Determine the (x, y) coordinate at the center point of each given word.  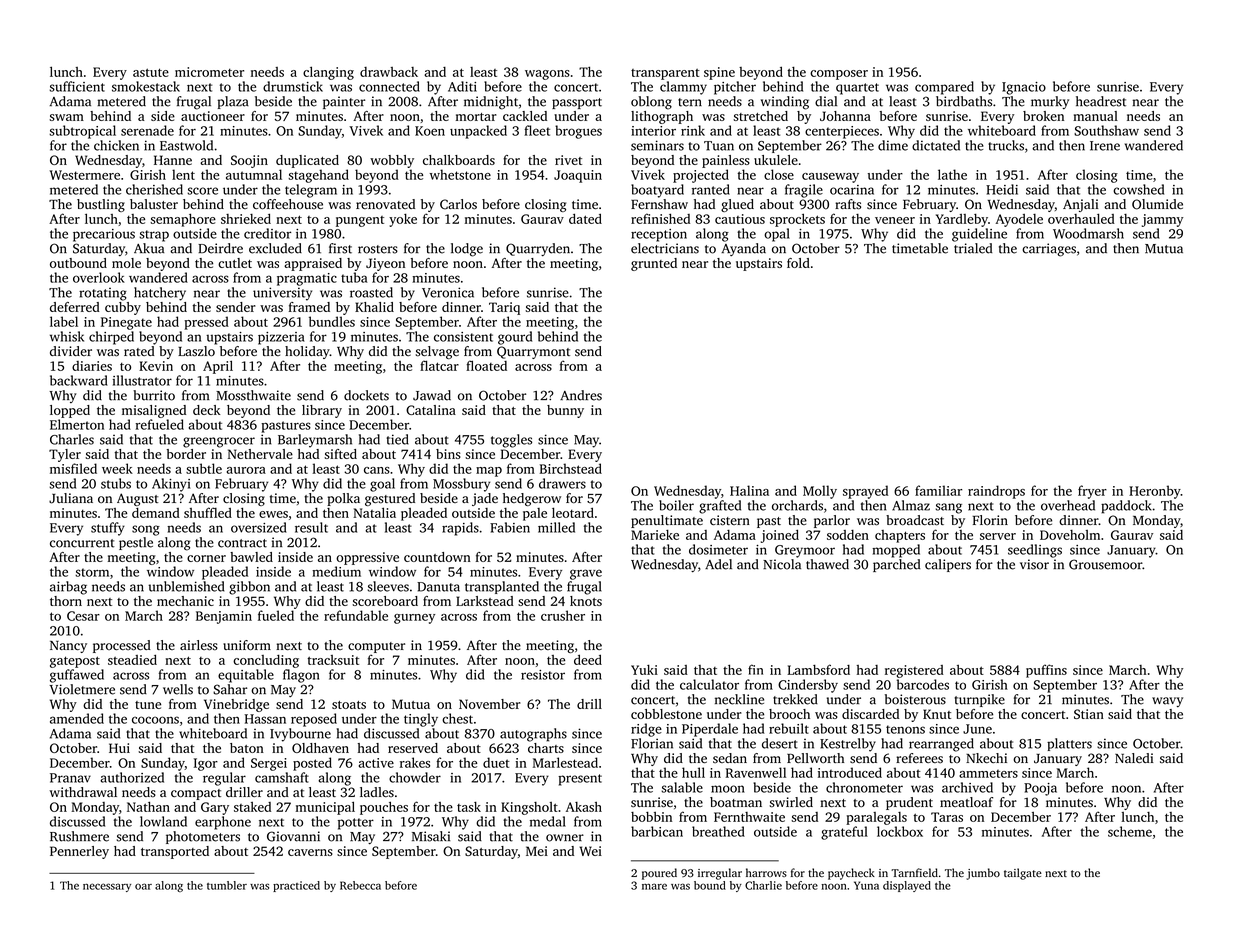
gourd (515, 338)
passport (577, 103)
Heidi (1002, 189)
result (311, 527)
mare (654, 886)
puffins (1046, 671)
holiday (307, 352)
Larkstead (484, 601)
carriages (1049, 250)
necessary (107, 887)
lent (183, 174)
